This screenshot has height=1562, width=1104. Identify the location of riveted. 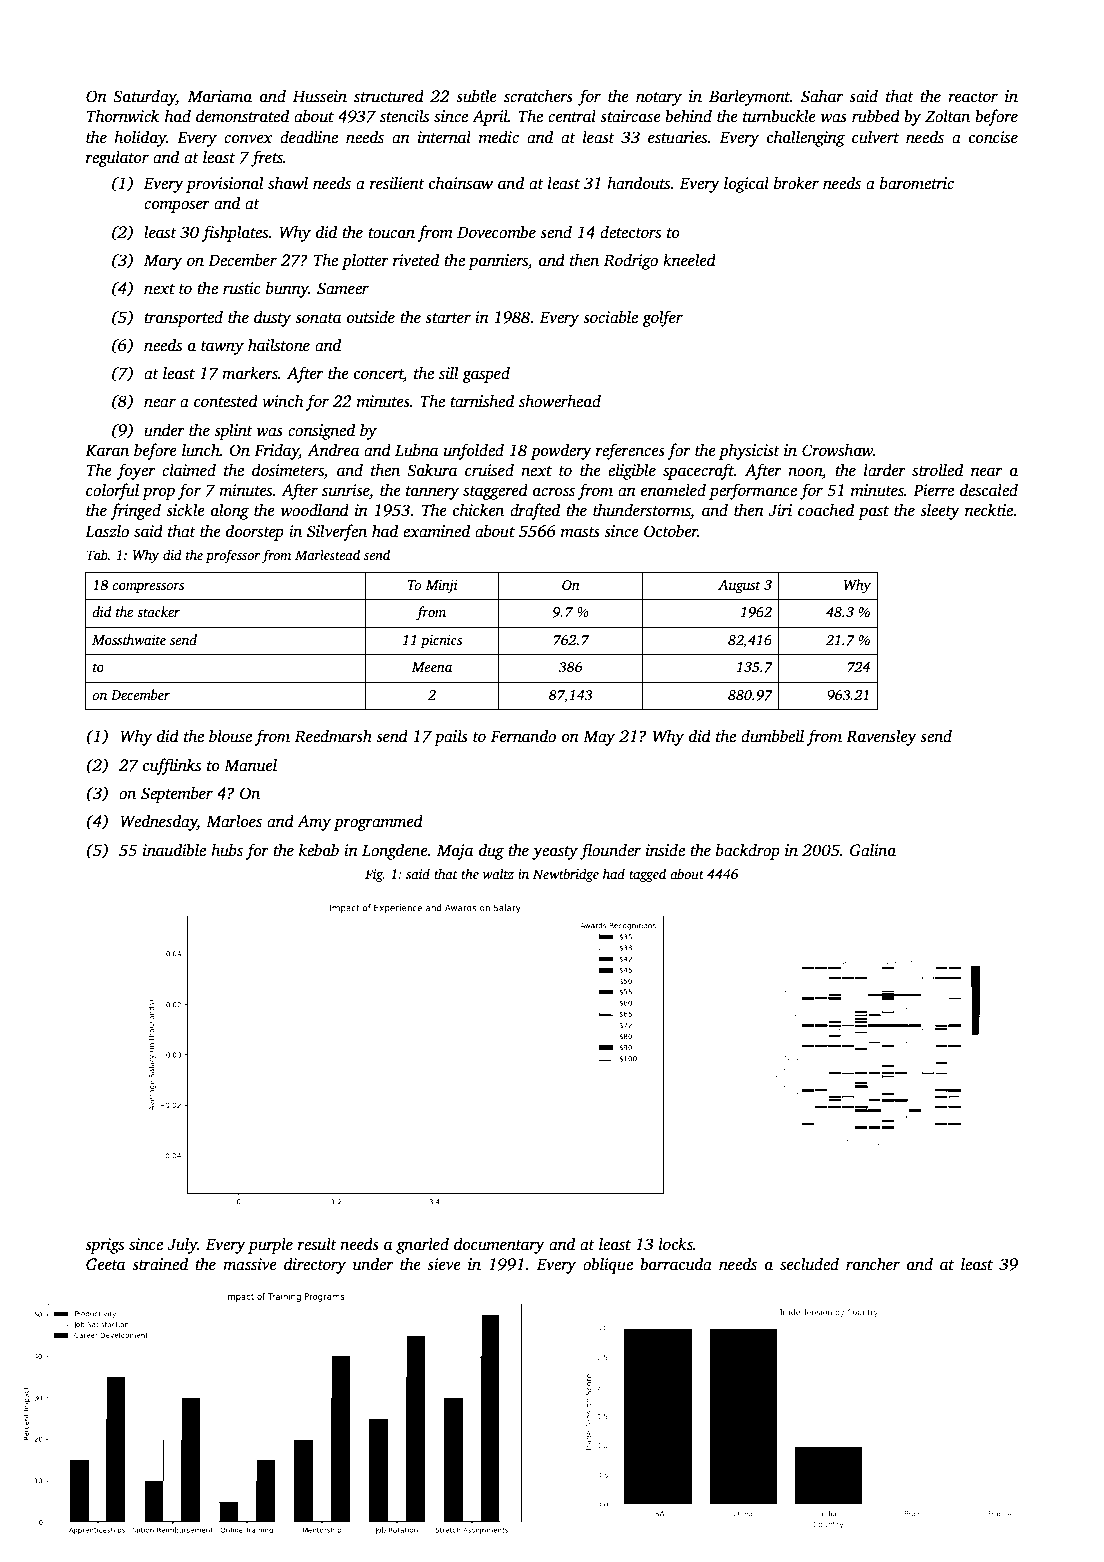
(416, 260).
